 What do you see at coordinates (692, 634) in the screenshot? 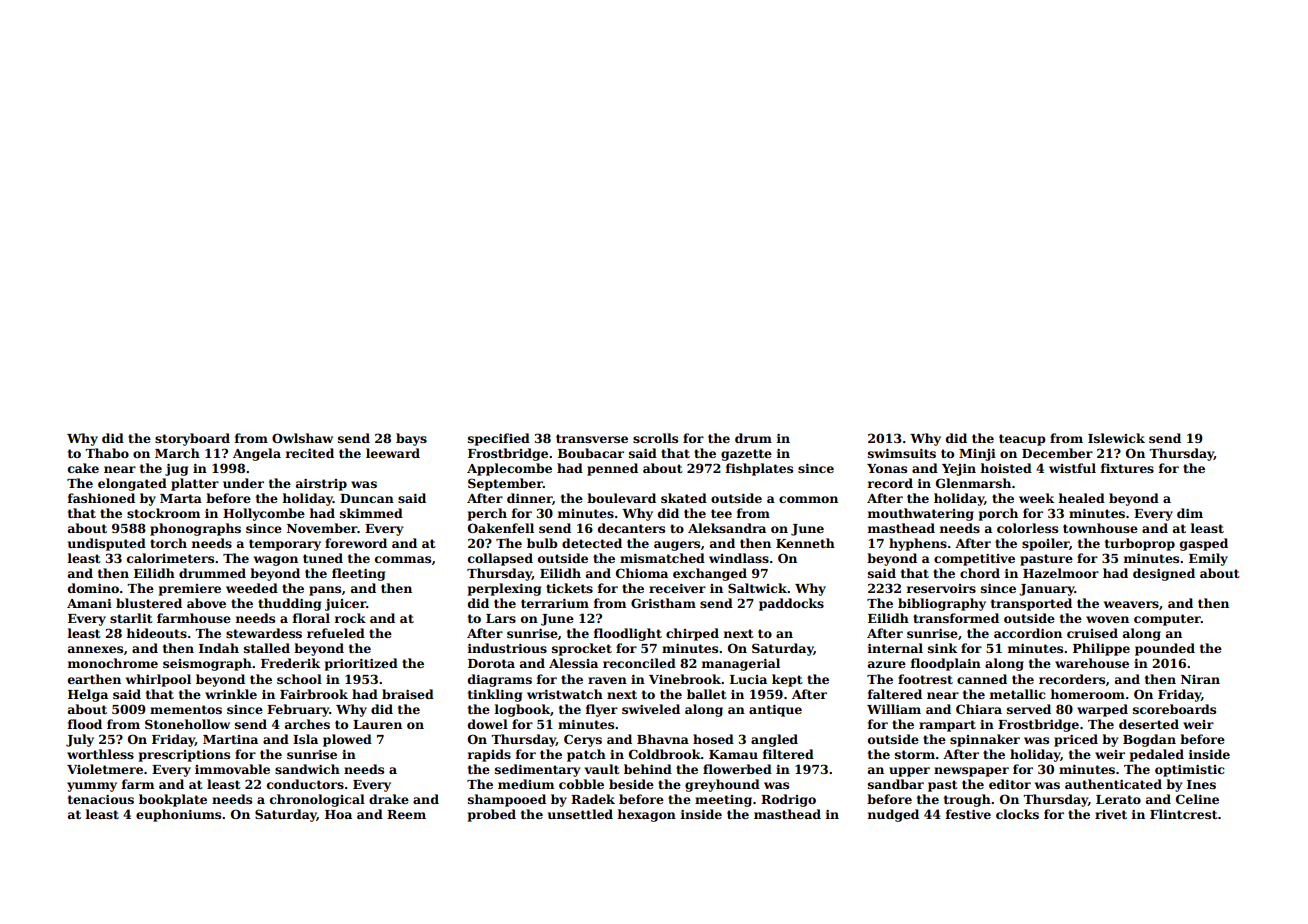
I see `chirped` at bounding box center [692, 634].
